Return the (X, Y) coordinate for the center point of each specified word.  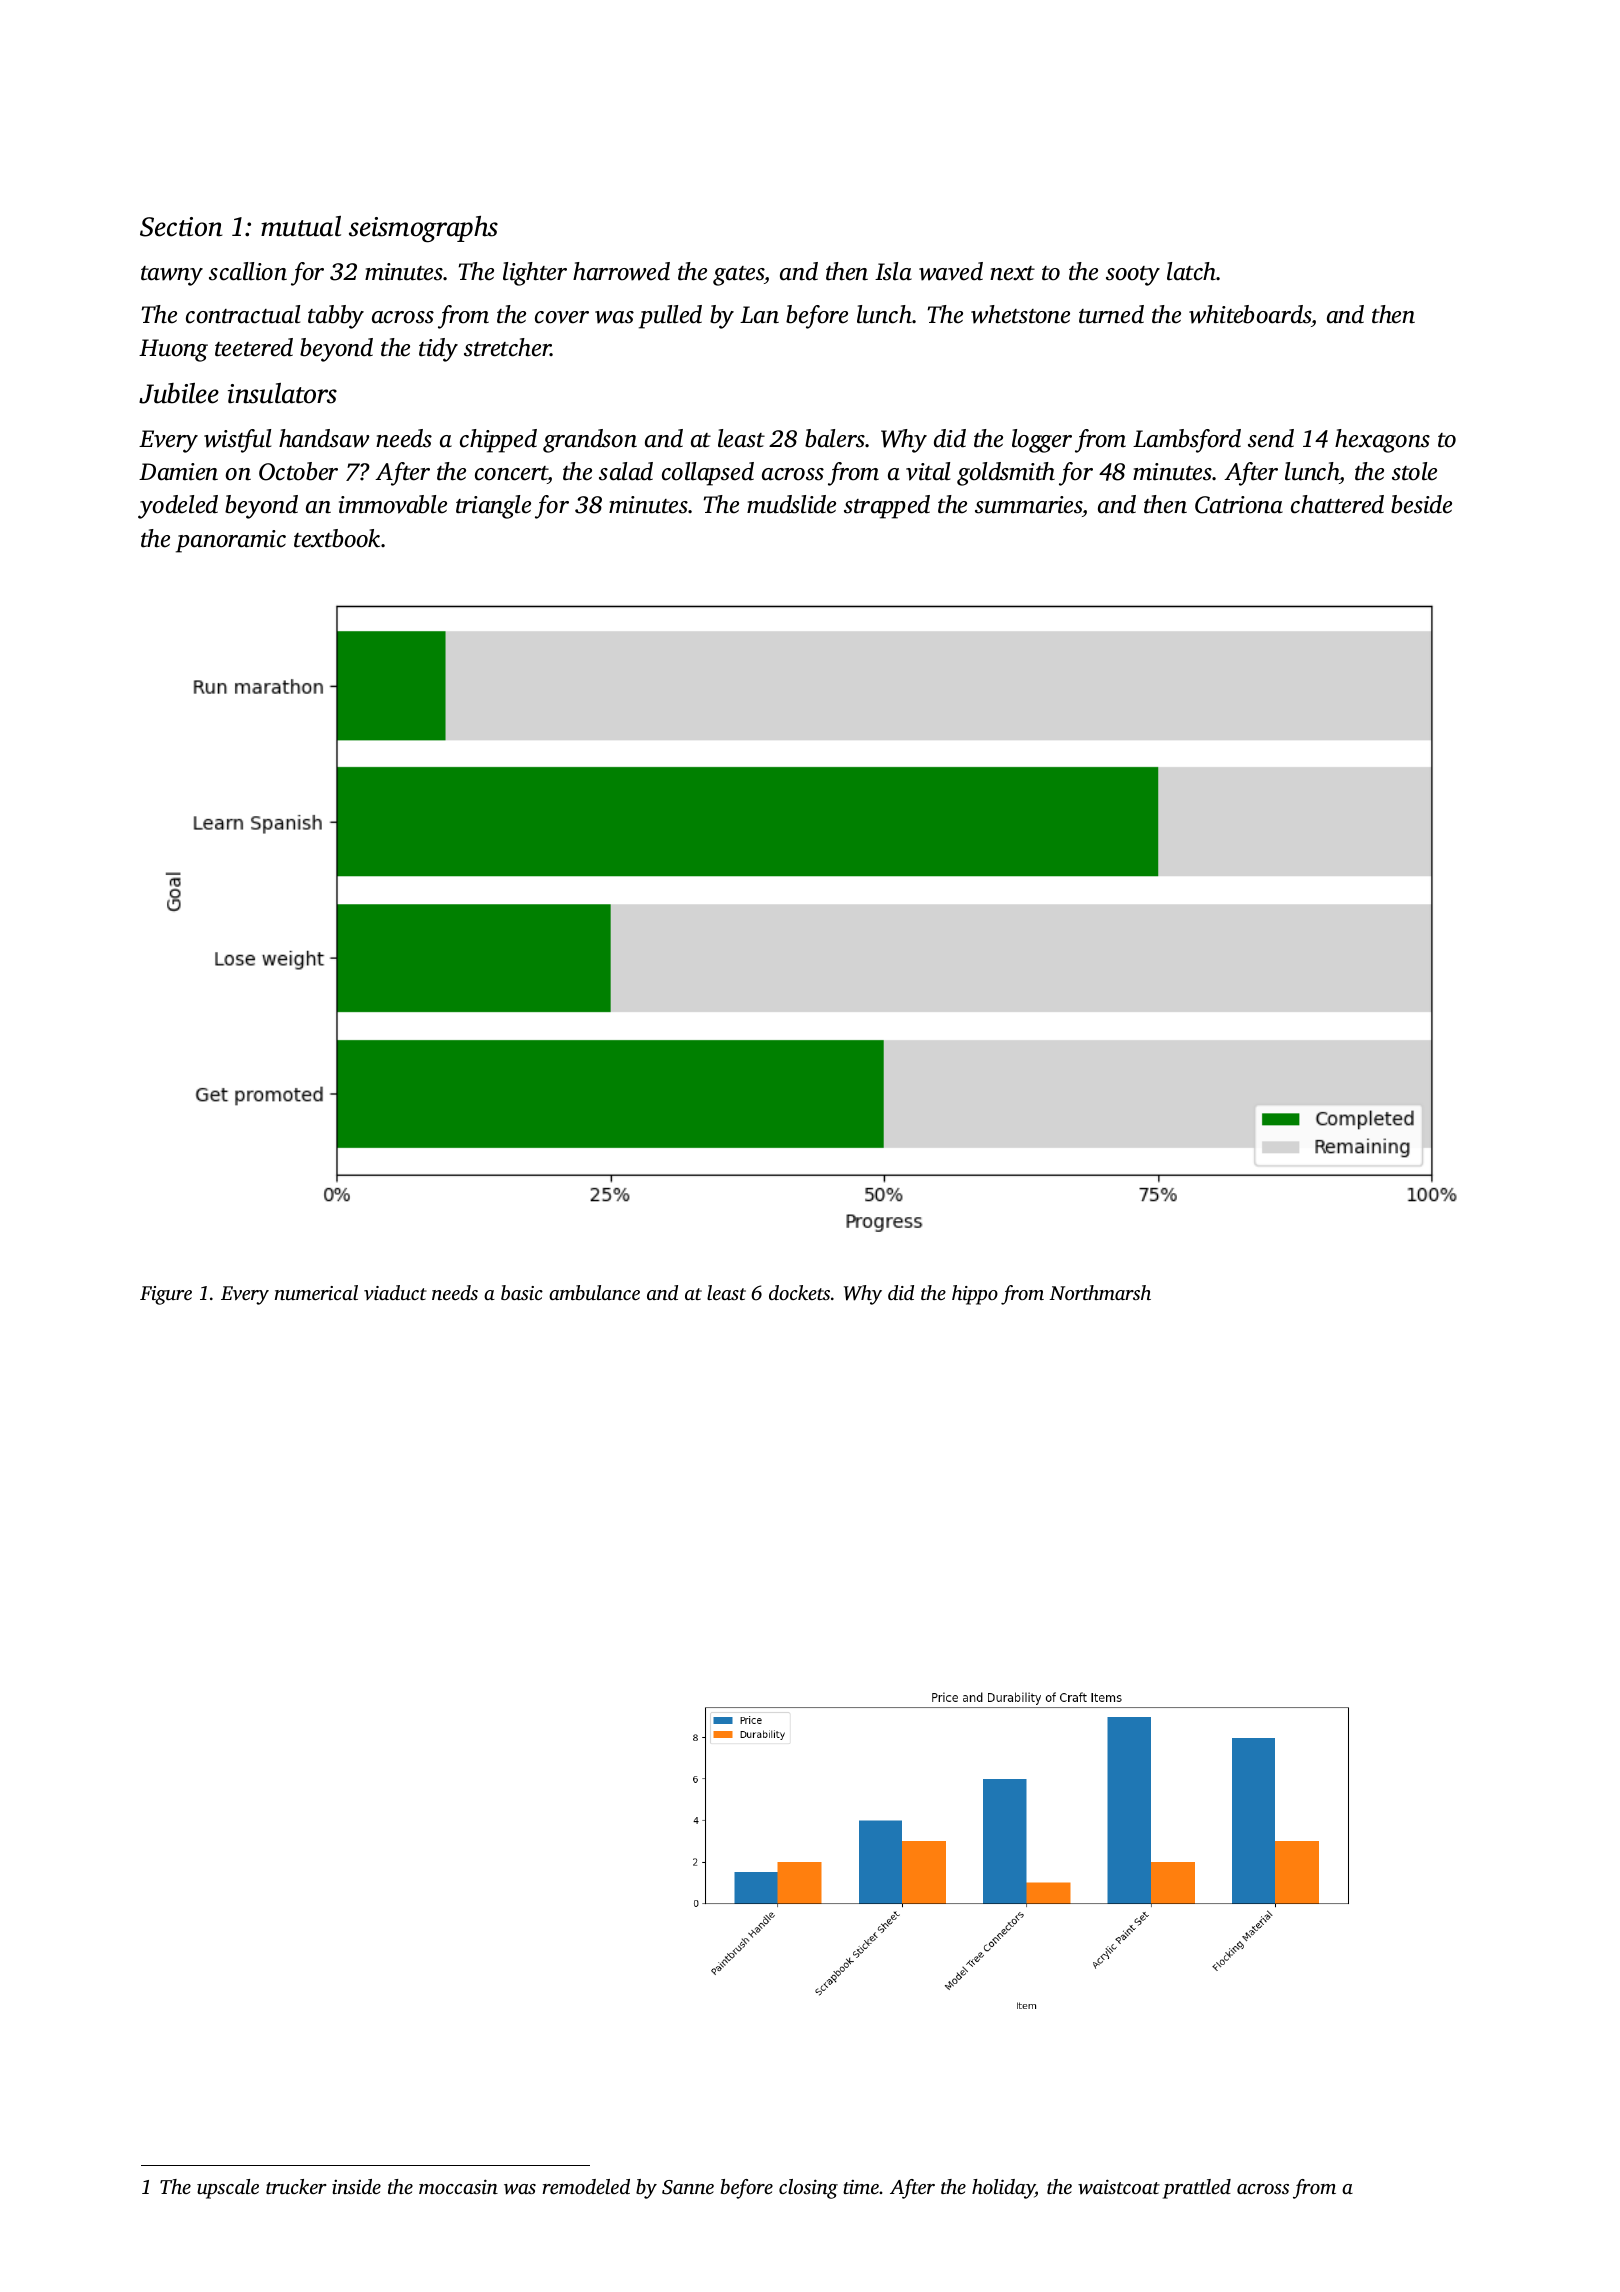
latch (1192, 271)
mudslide (791, 504)
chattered (1337, 504)
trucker (296, 2186)
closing (808, 2189)
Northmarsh (1100, 1292)
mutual (301, 226)
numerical (316, 1292)
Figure (166, 1295)
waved (951, 271)
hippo (975, 1295)
